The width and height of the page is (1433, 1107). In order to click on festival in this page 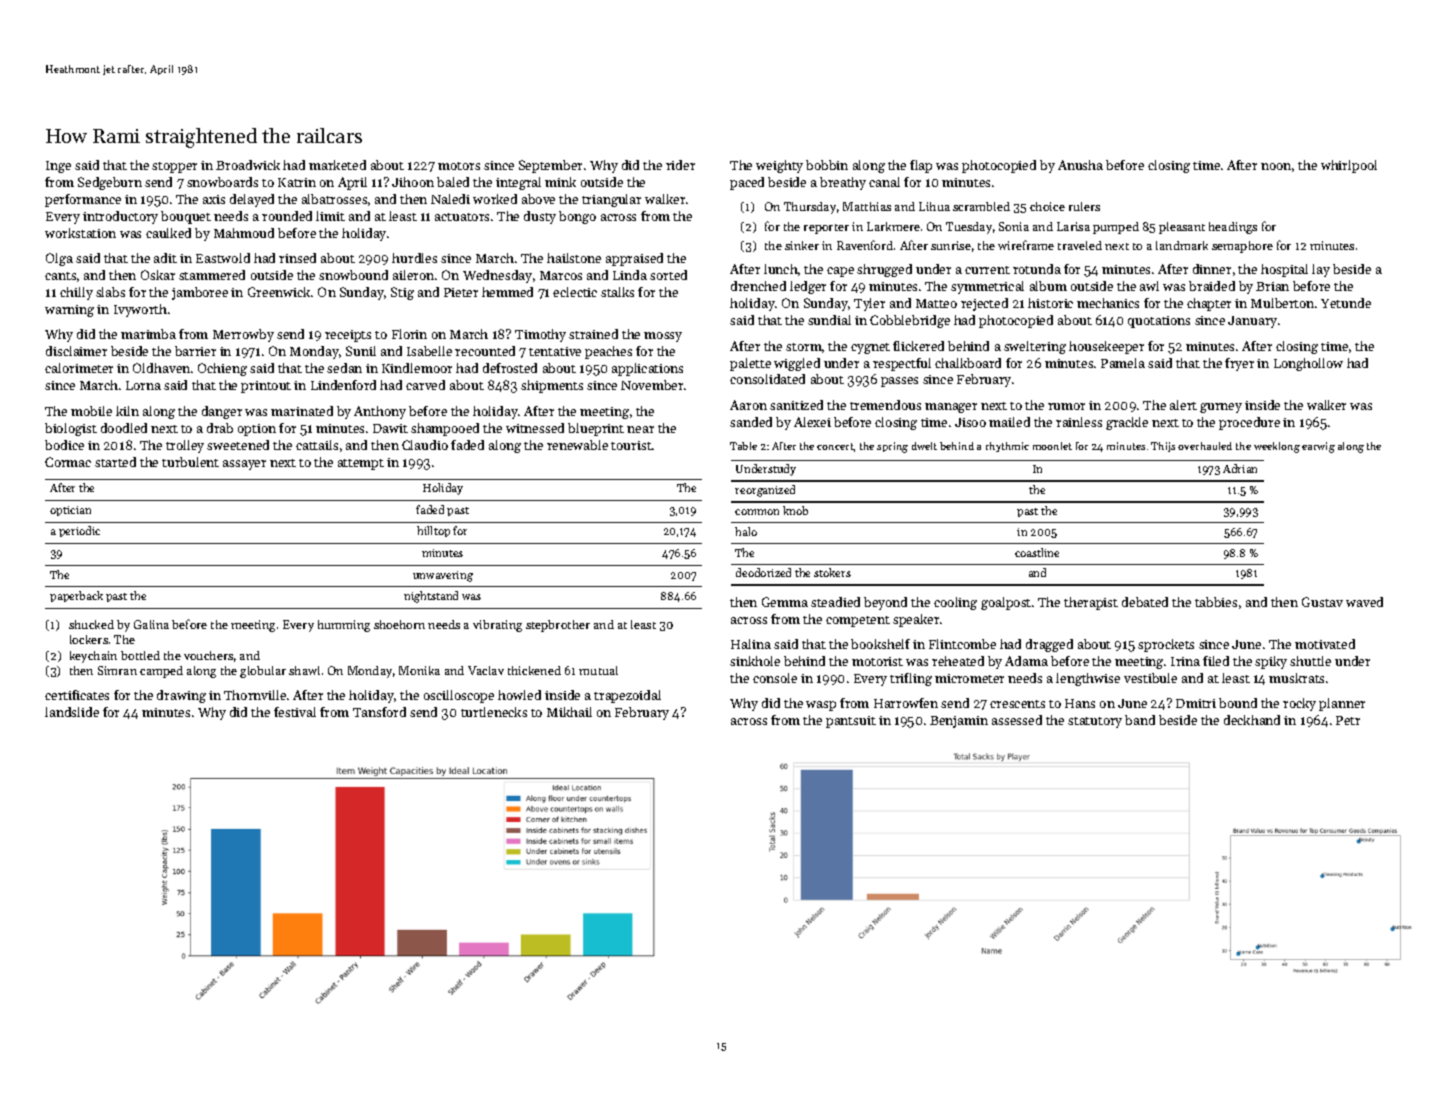, I will do `click(295, 712)`.
